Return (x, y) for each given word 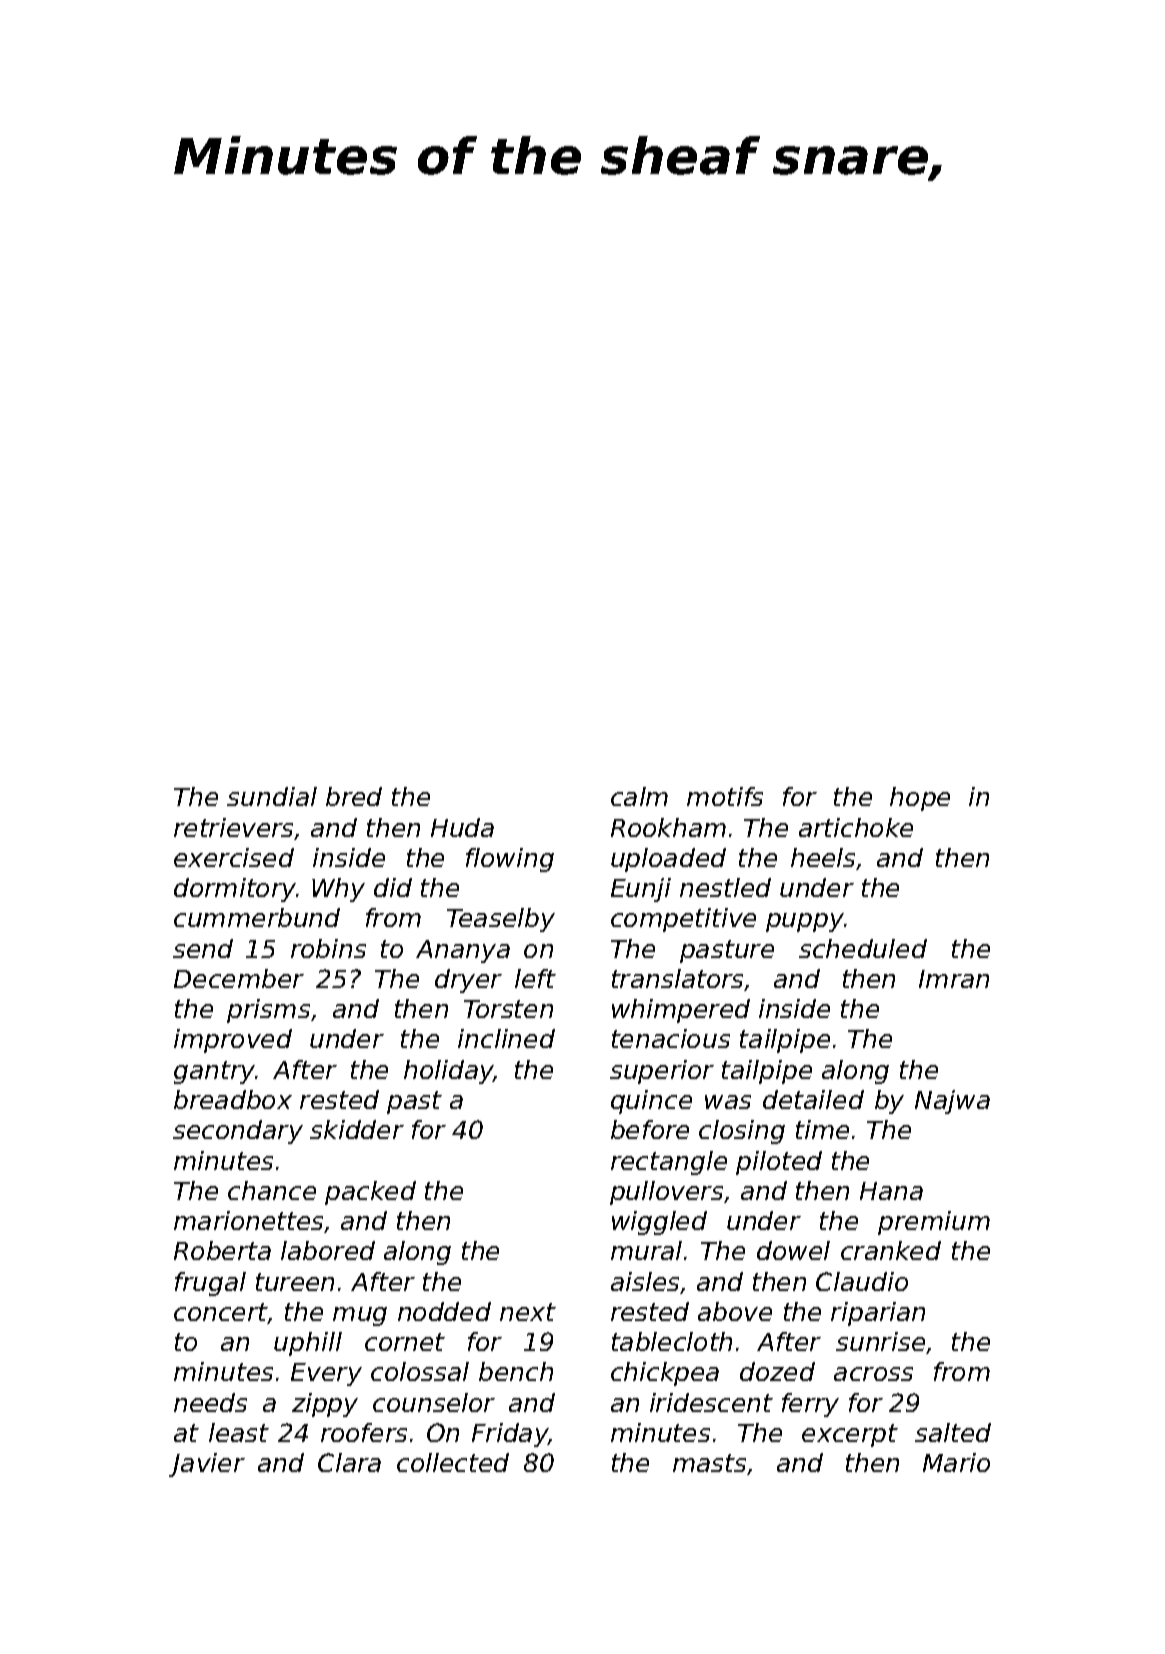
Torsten (508, 1009)
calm (639, 796)
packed (370, 1193)
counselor (434, 1402)
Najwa (952, 1102)
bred (354, 796)
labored (328, 1250)
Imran (954, 979)
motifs (725, 796)
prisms (268, 1011)
